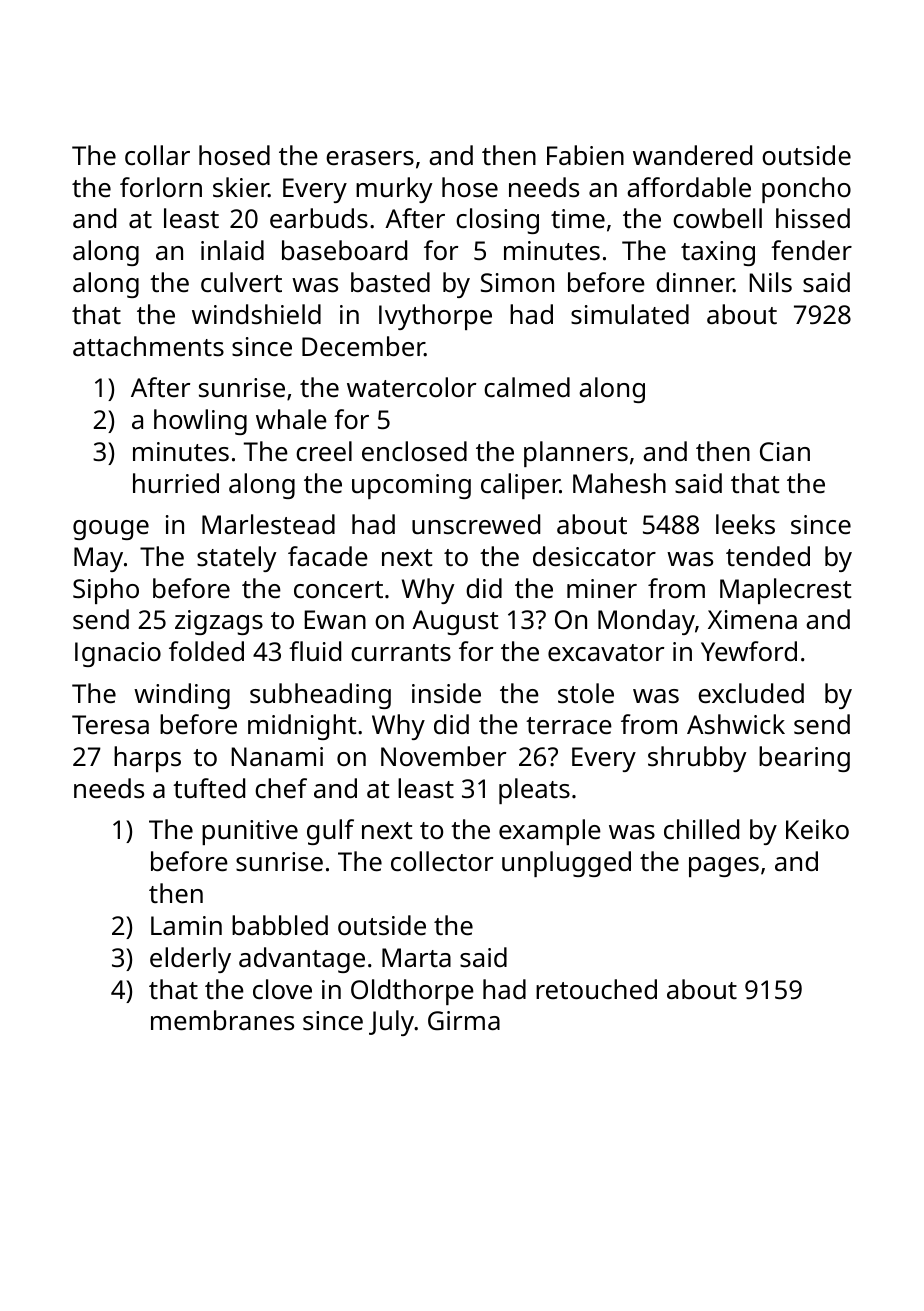  What do you see at coordinates (106, 591) in the page?
I see `Sipho` at bounding box center [106, 591].
